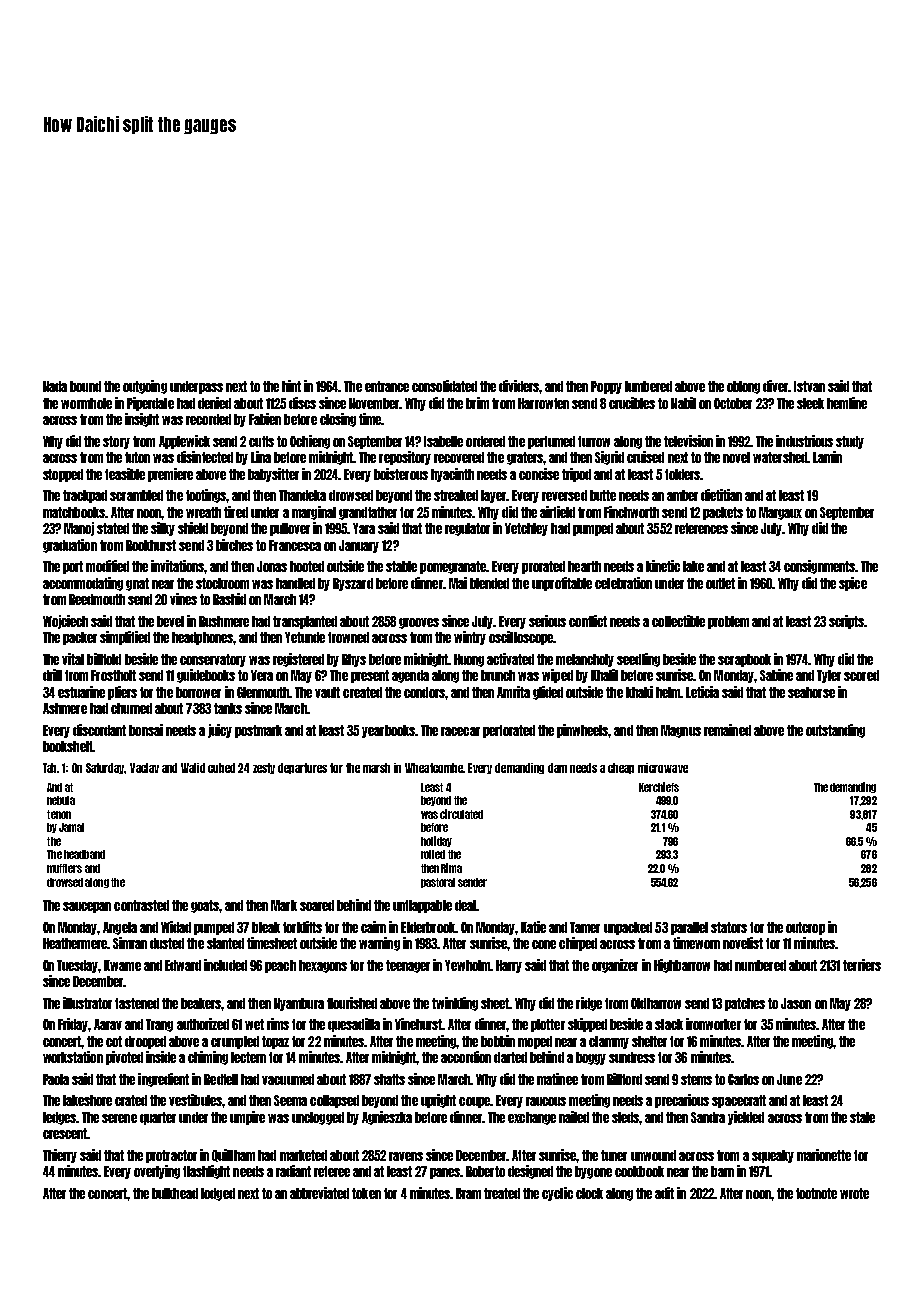 The width and height of the image is (924, 1308). What do you see at coordinates (71, 827) in the image?
I see `Jamal` at bounding box center [71, 827].
